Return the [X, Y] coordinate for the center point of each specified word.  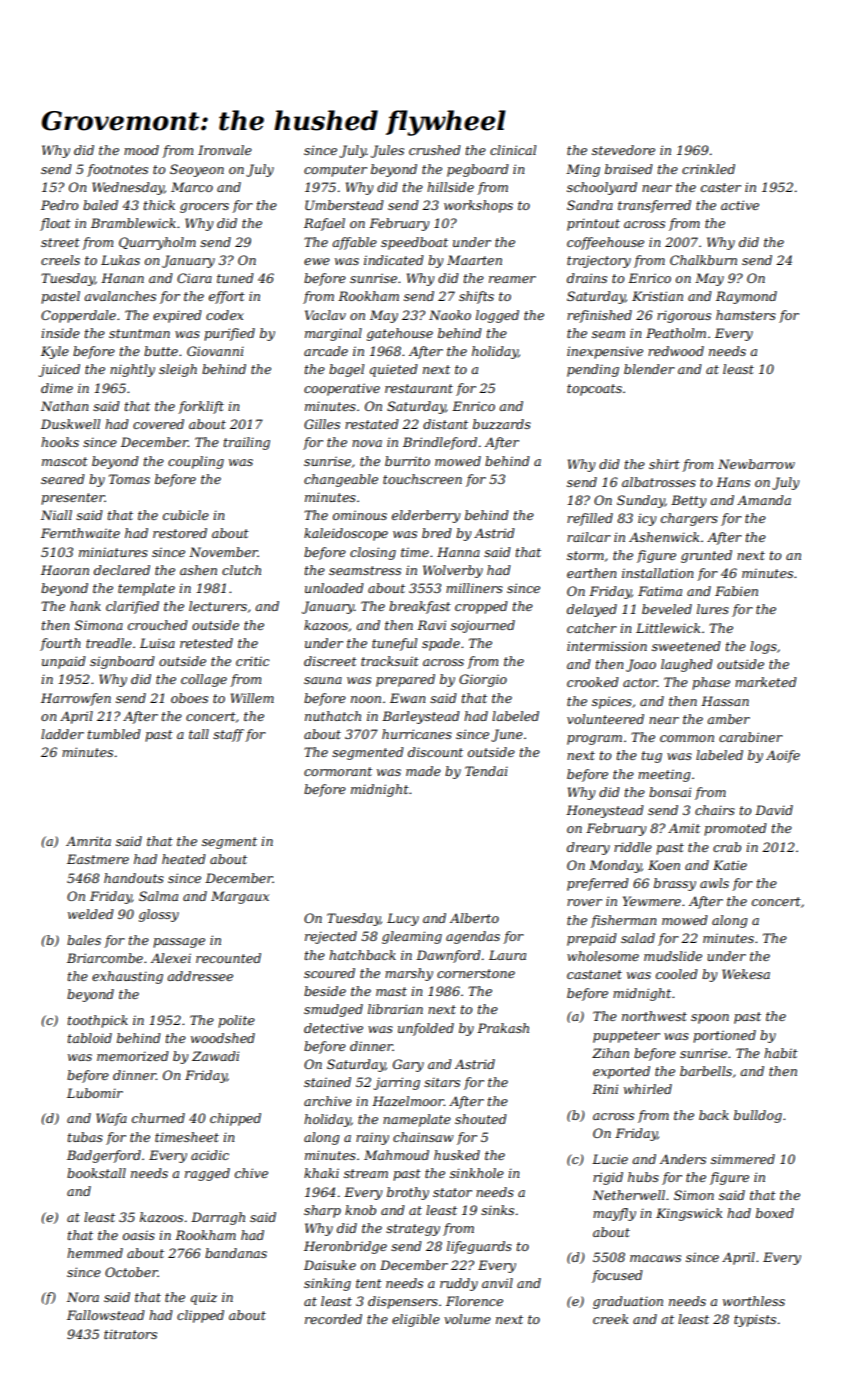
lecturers [218, 606]
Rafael [324, 224]
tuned [235, 278]
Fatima [660, 591]
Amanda [764, 500]
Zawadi [215, 1056]
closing [373, 553]
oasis [139, 1235]
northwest [654, 1016]
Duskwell [70, 424]
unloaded [334, 588]
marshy [409, 974]
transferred [654, 206]
